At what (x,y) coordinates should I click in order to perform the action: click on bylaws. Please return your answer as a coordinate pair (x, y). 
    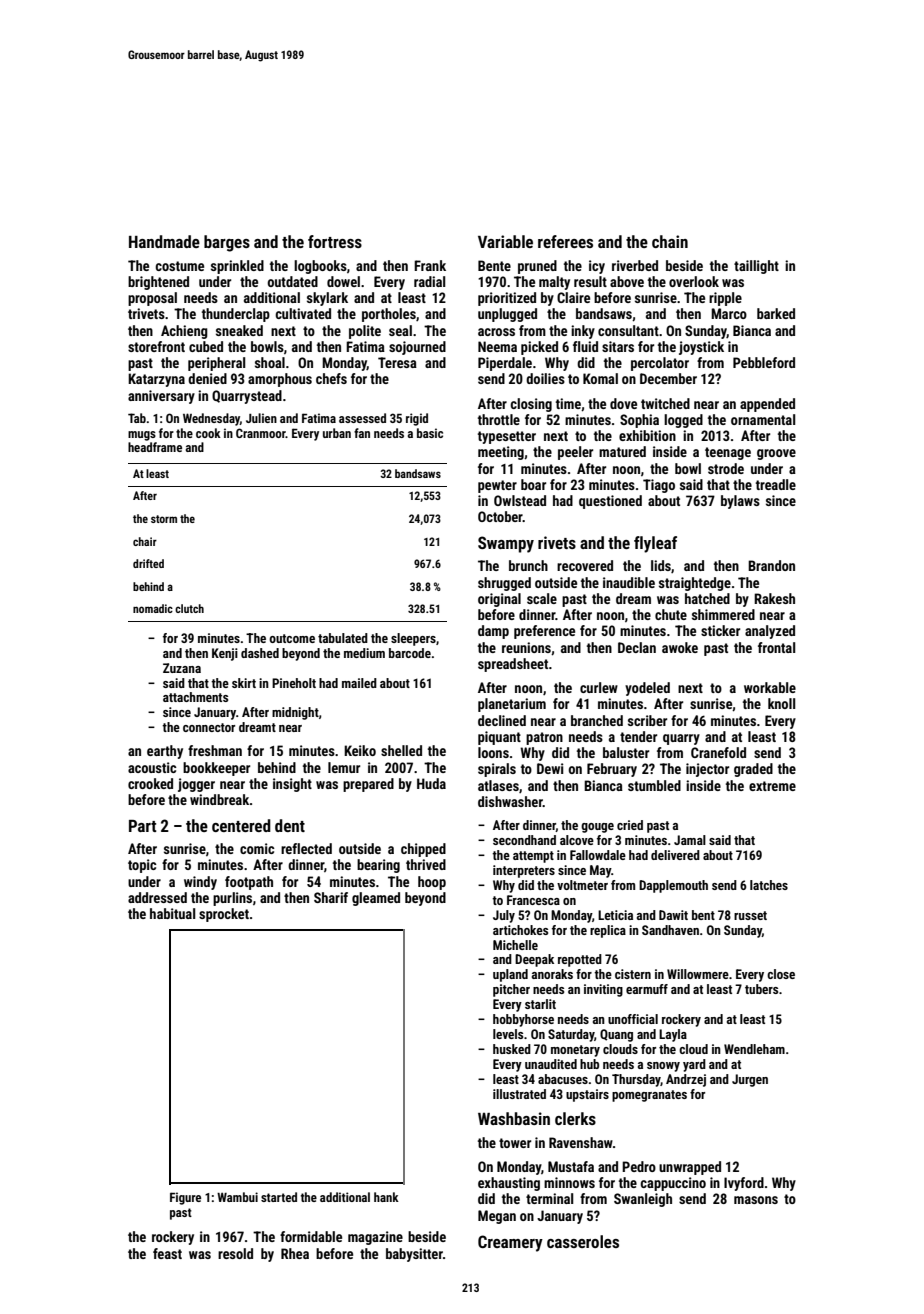
    Looking at the image, I should click on (740, 502).
